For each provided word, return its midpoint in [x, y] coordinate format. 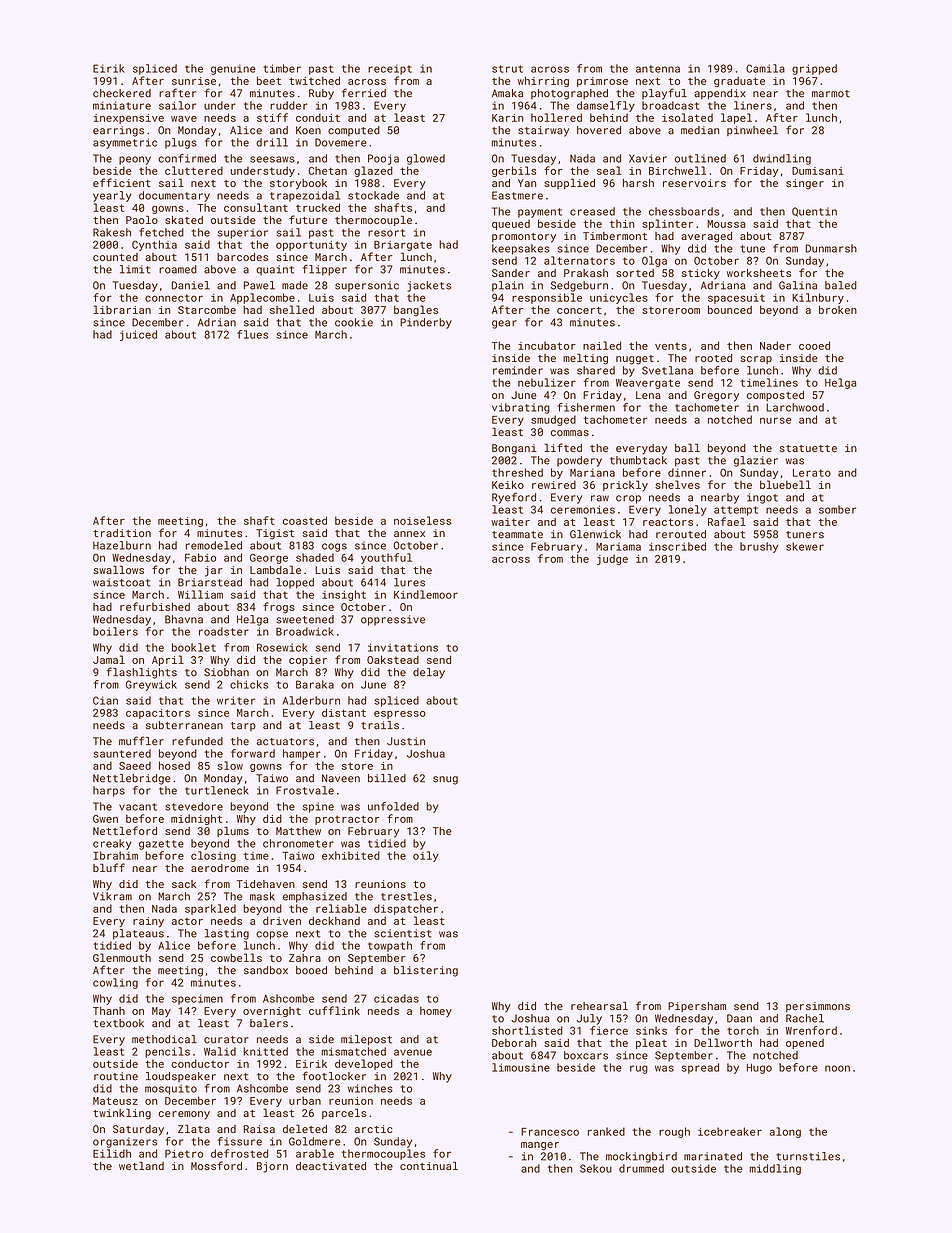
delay [429, 673]
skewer [805, 546]
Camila [765, 68]
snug [445, 780]
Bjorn [272, 1167]
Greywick [151, 685]
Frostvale [305, 790]
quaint [275, 270]
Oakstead [393, 659]
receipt [390, 69]
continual [429, 1165]
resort [386, 233]
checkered [122, 93]
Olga [654, 261]
